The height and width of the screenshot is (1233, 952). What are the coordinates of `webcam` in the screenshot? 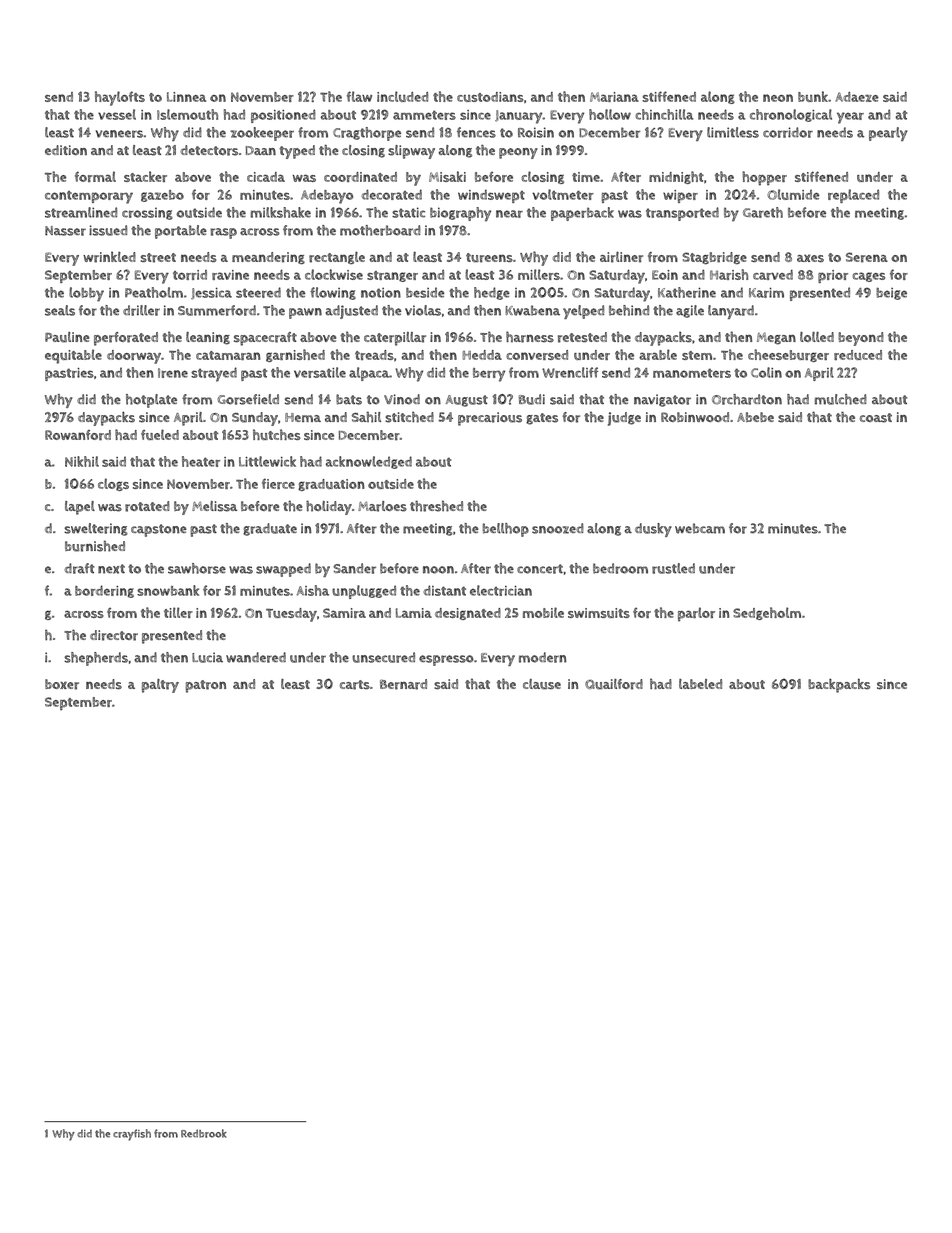 It's located at (700, 528).
